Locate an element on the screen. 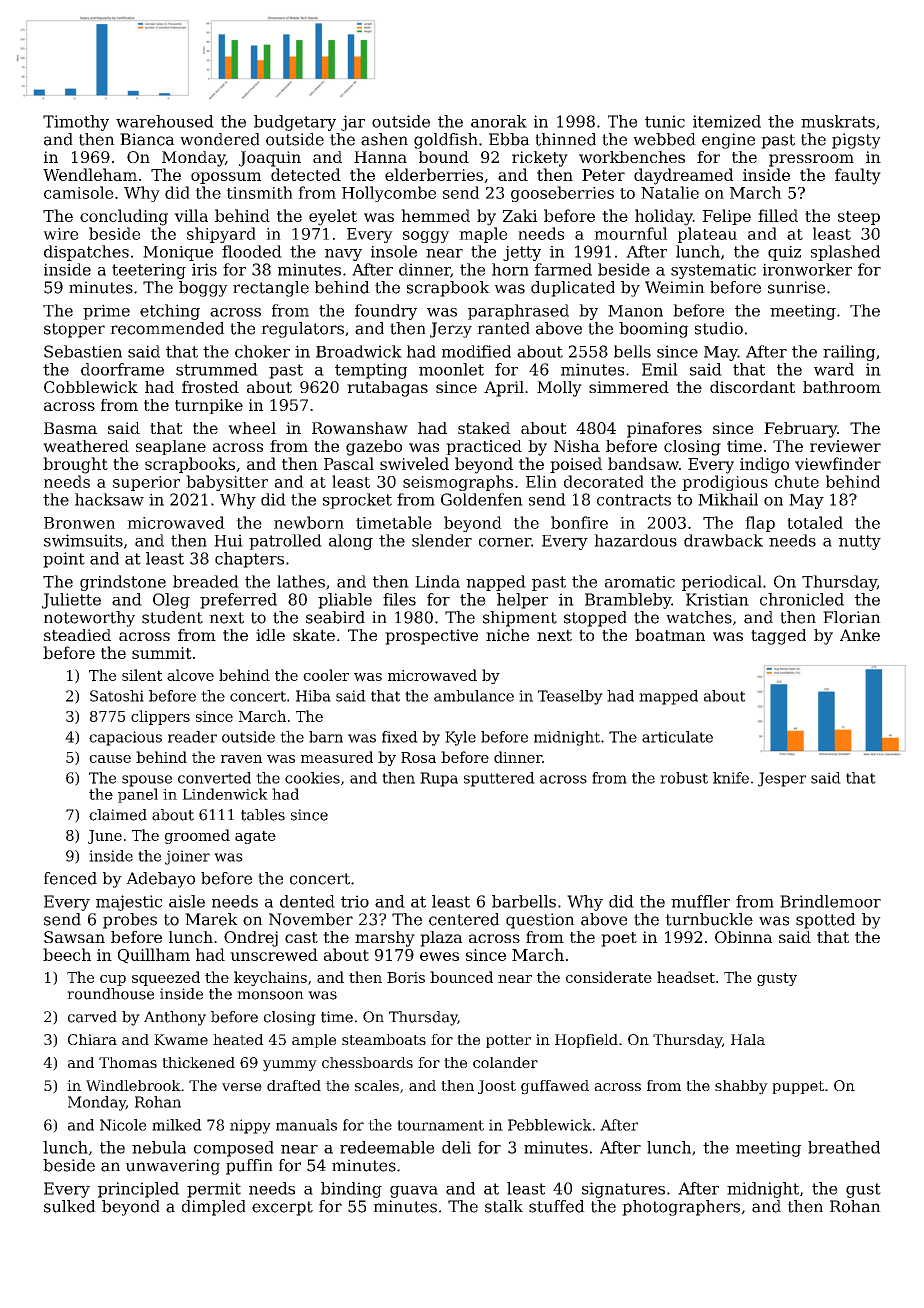  dimpled is located at coordinates (214, 1208).
